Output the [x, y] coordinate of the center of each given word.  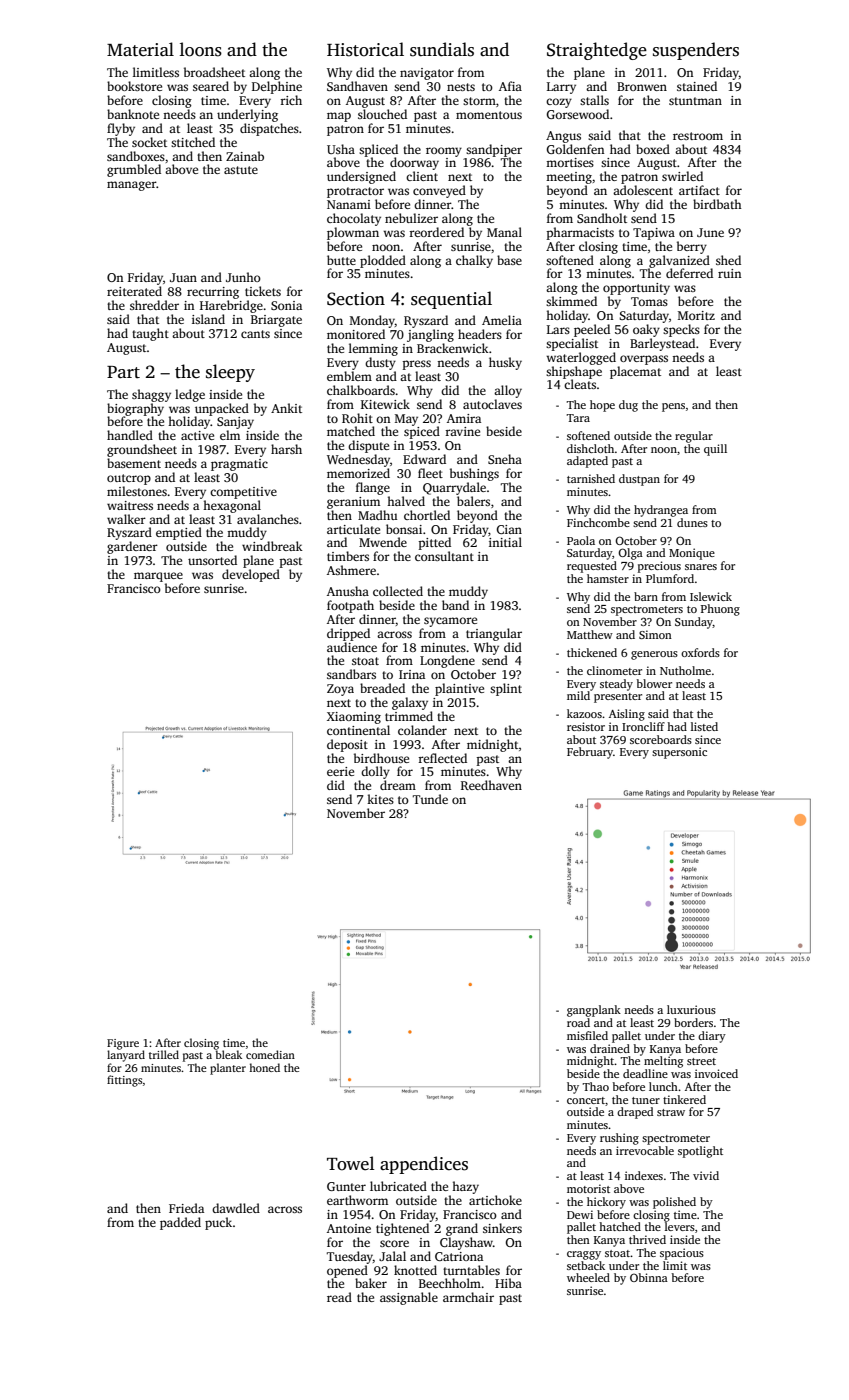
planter [228, 1069]
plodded [383, 261]
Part [123, 372]
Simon [655, 634]
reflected [442, 758]
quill [715, 450]
